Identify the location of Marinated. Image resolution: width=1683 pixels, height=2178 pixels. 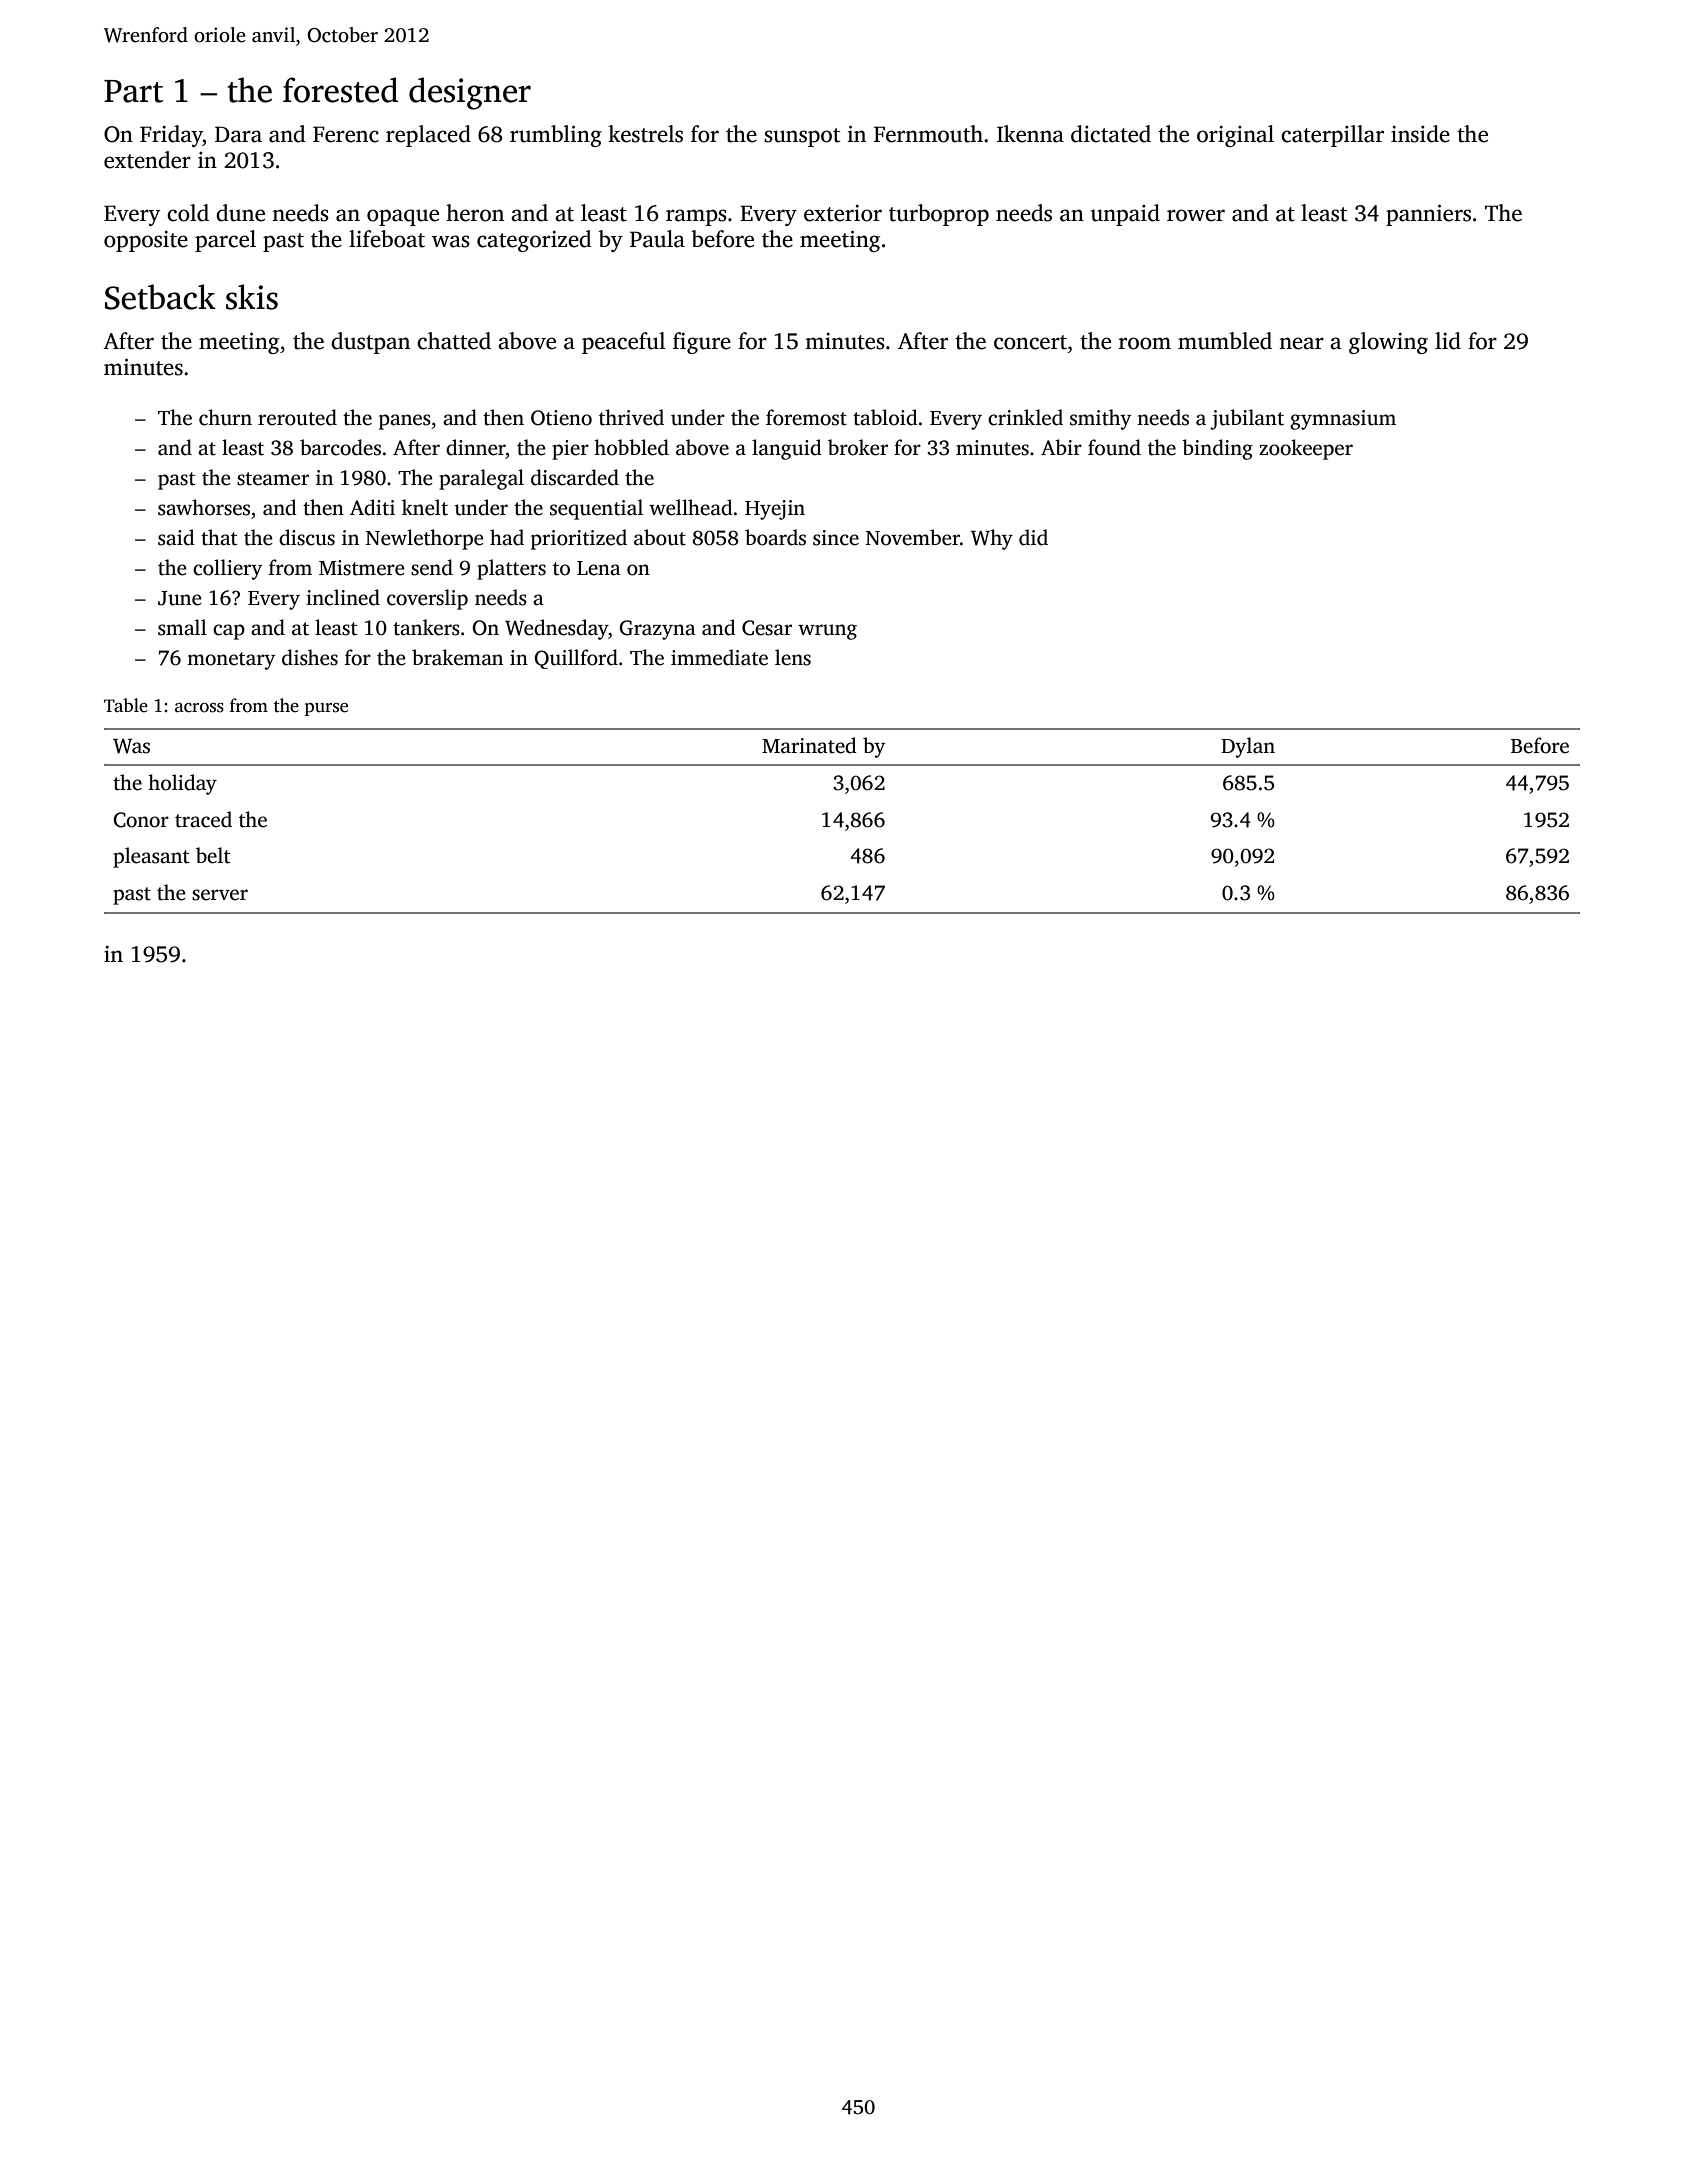
(809, 745).
